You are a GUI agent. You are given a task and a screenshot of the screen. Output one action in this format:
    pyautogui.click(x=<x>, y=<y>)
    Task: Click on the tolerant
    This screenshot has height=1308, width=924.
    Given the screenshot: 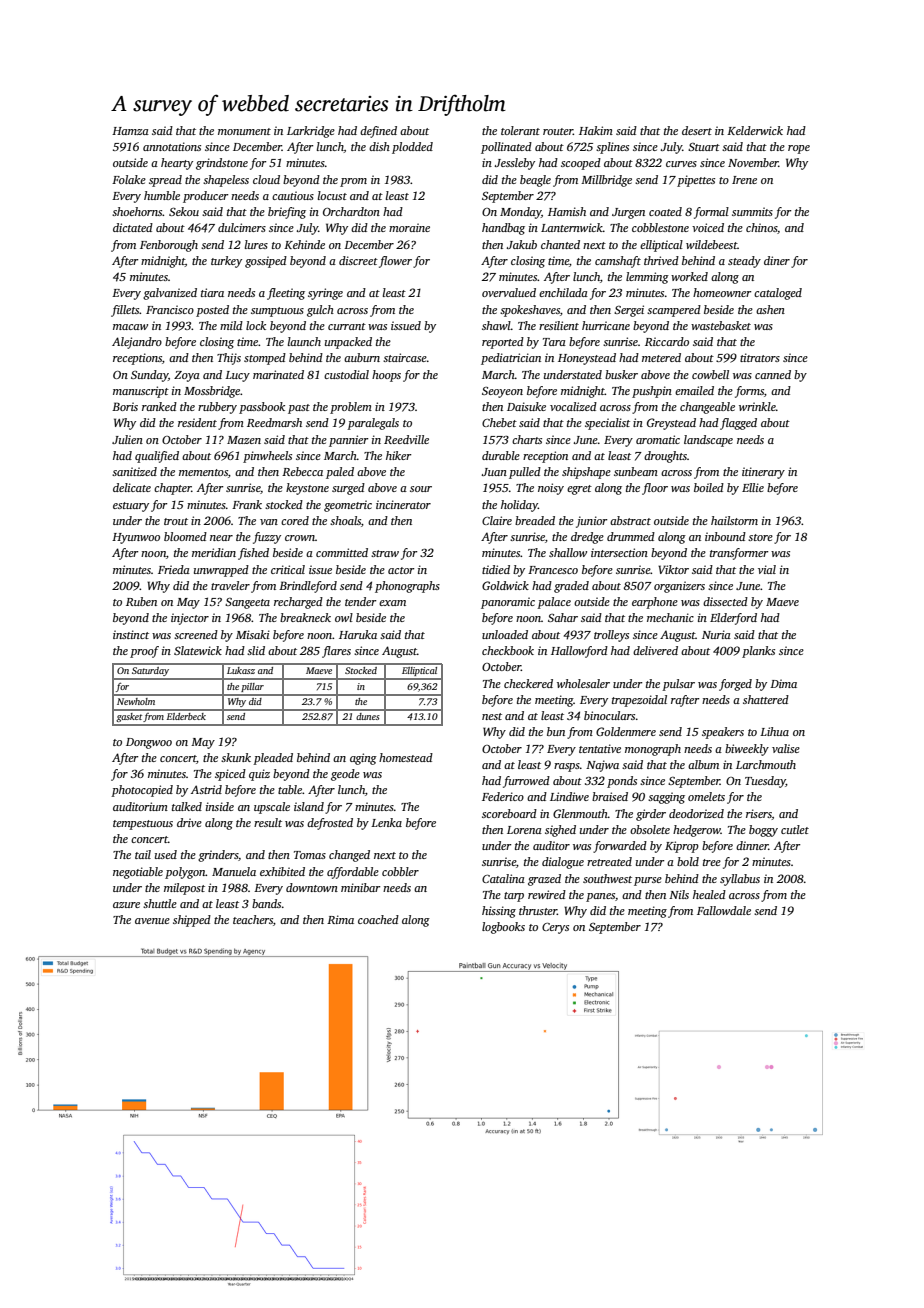 What is the action you would take?
    pyautogui.click(x=520, y=130)
